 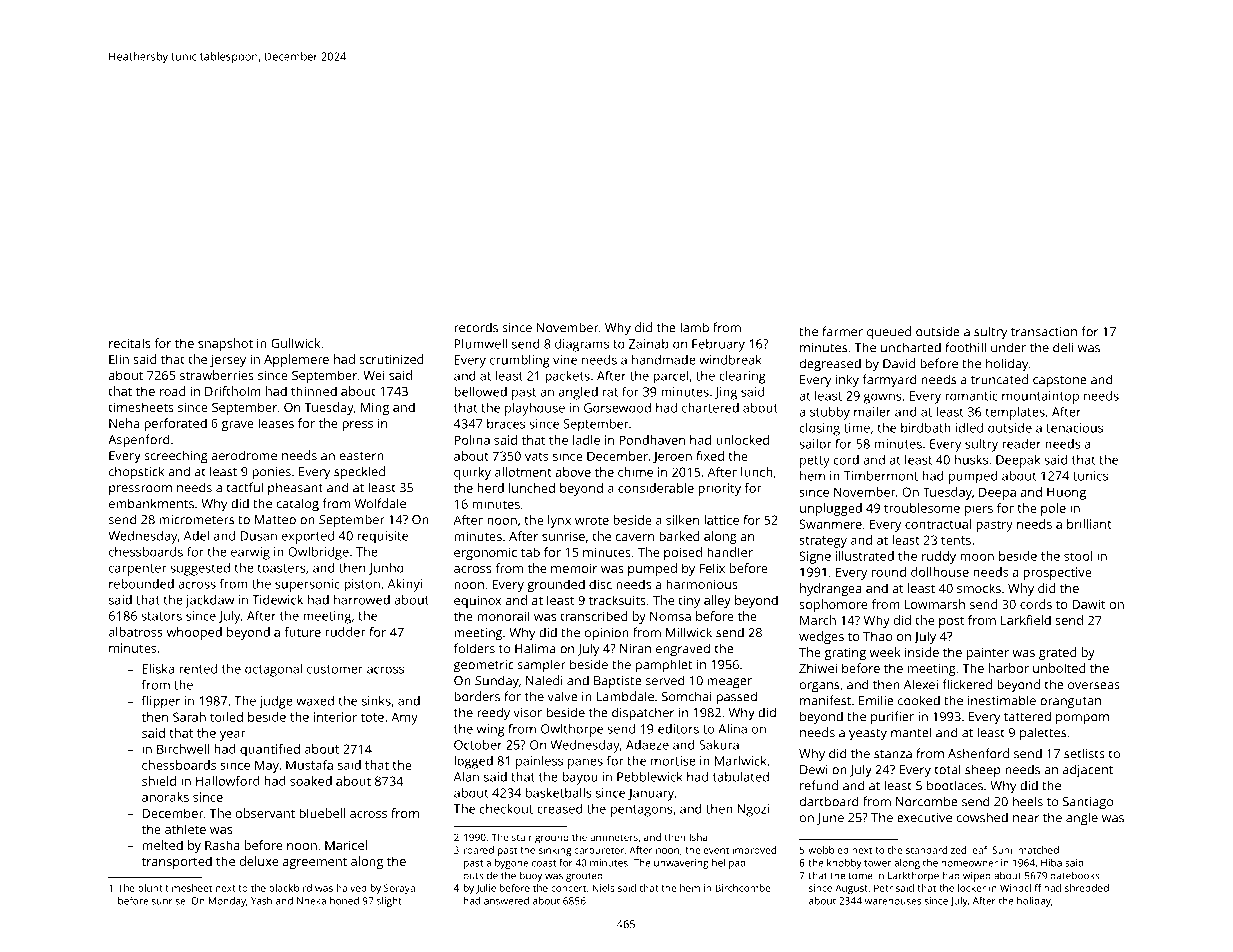 I want to click on recitals, so click(x=129, y=343).
